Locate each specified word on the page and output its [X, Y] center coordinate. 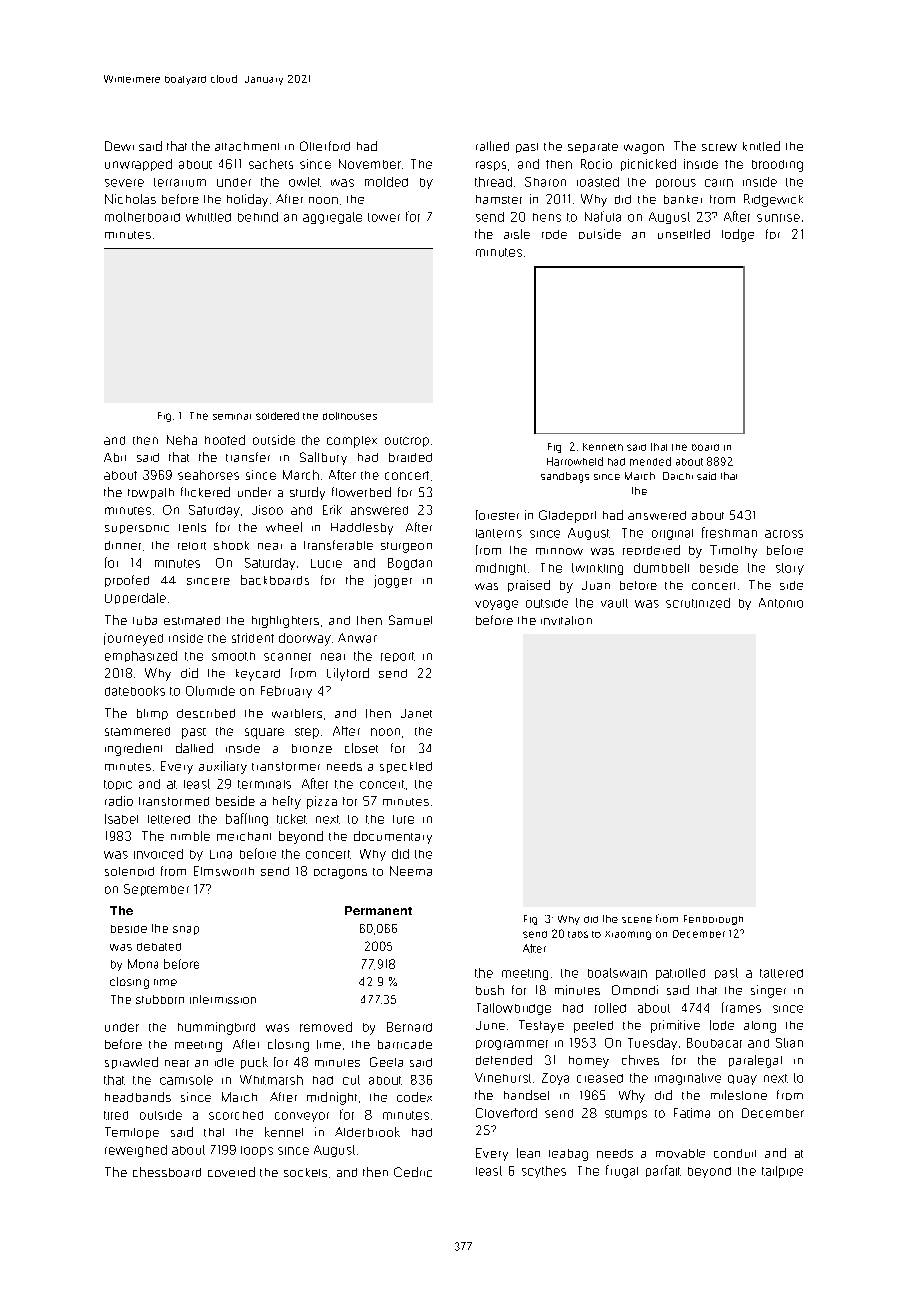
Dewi [119, 146]
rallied [492, 146]
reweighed [136, 1151]
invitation [566, 620]
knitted [761, 146]
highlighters [285, 622]
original [672, 534]
